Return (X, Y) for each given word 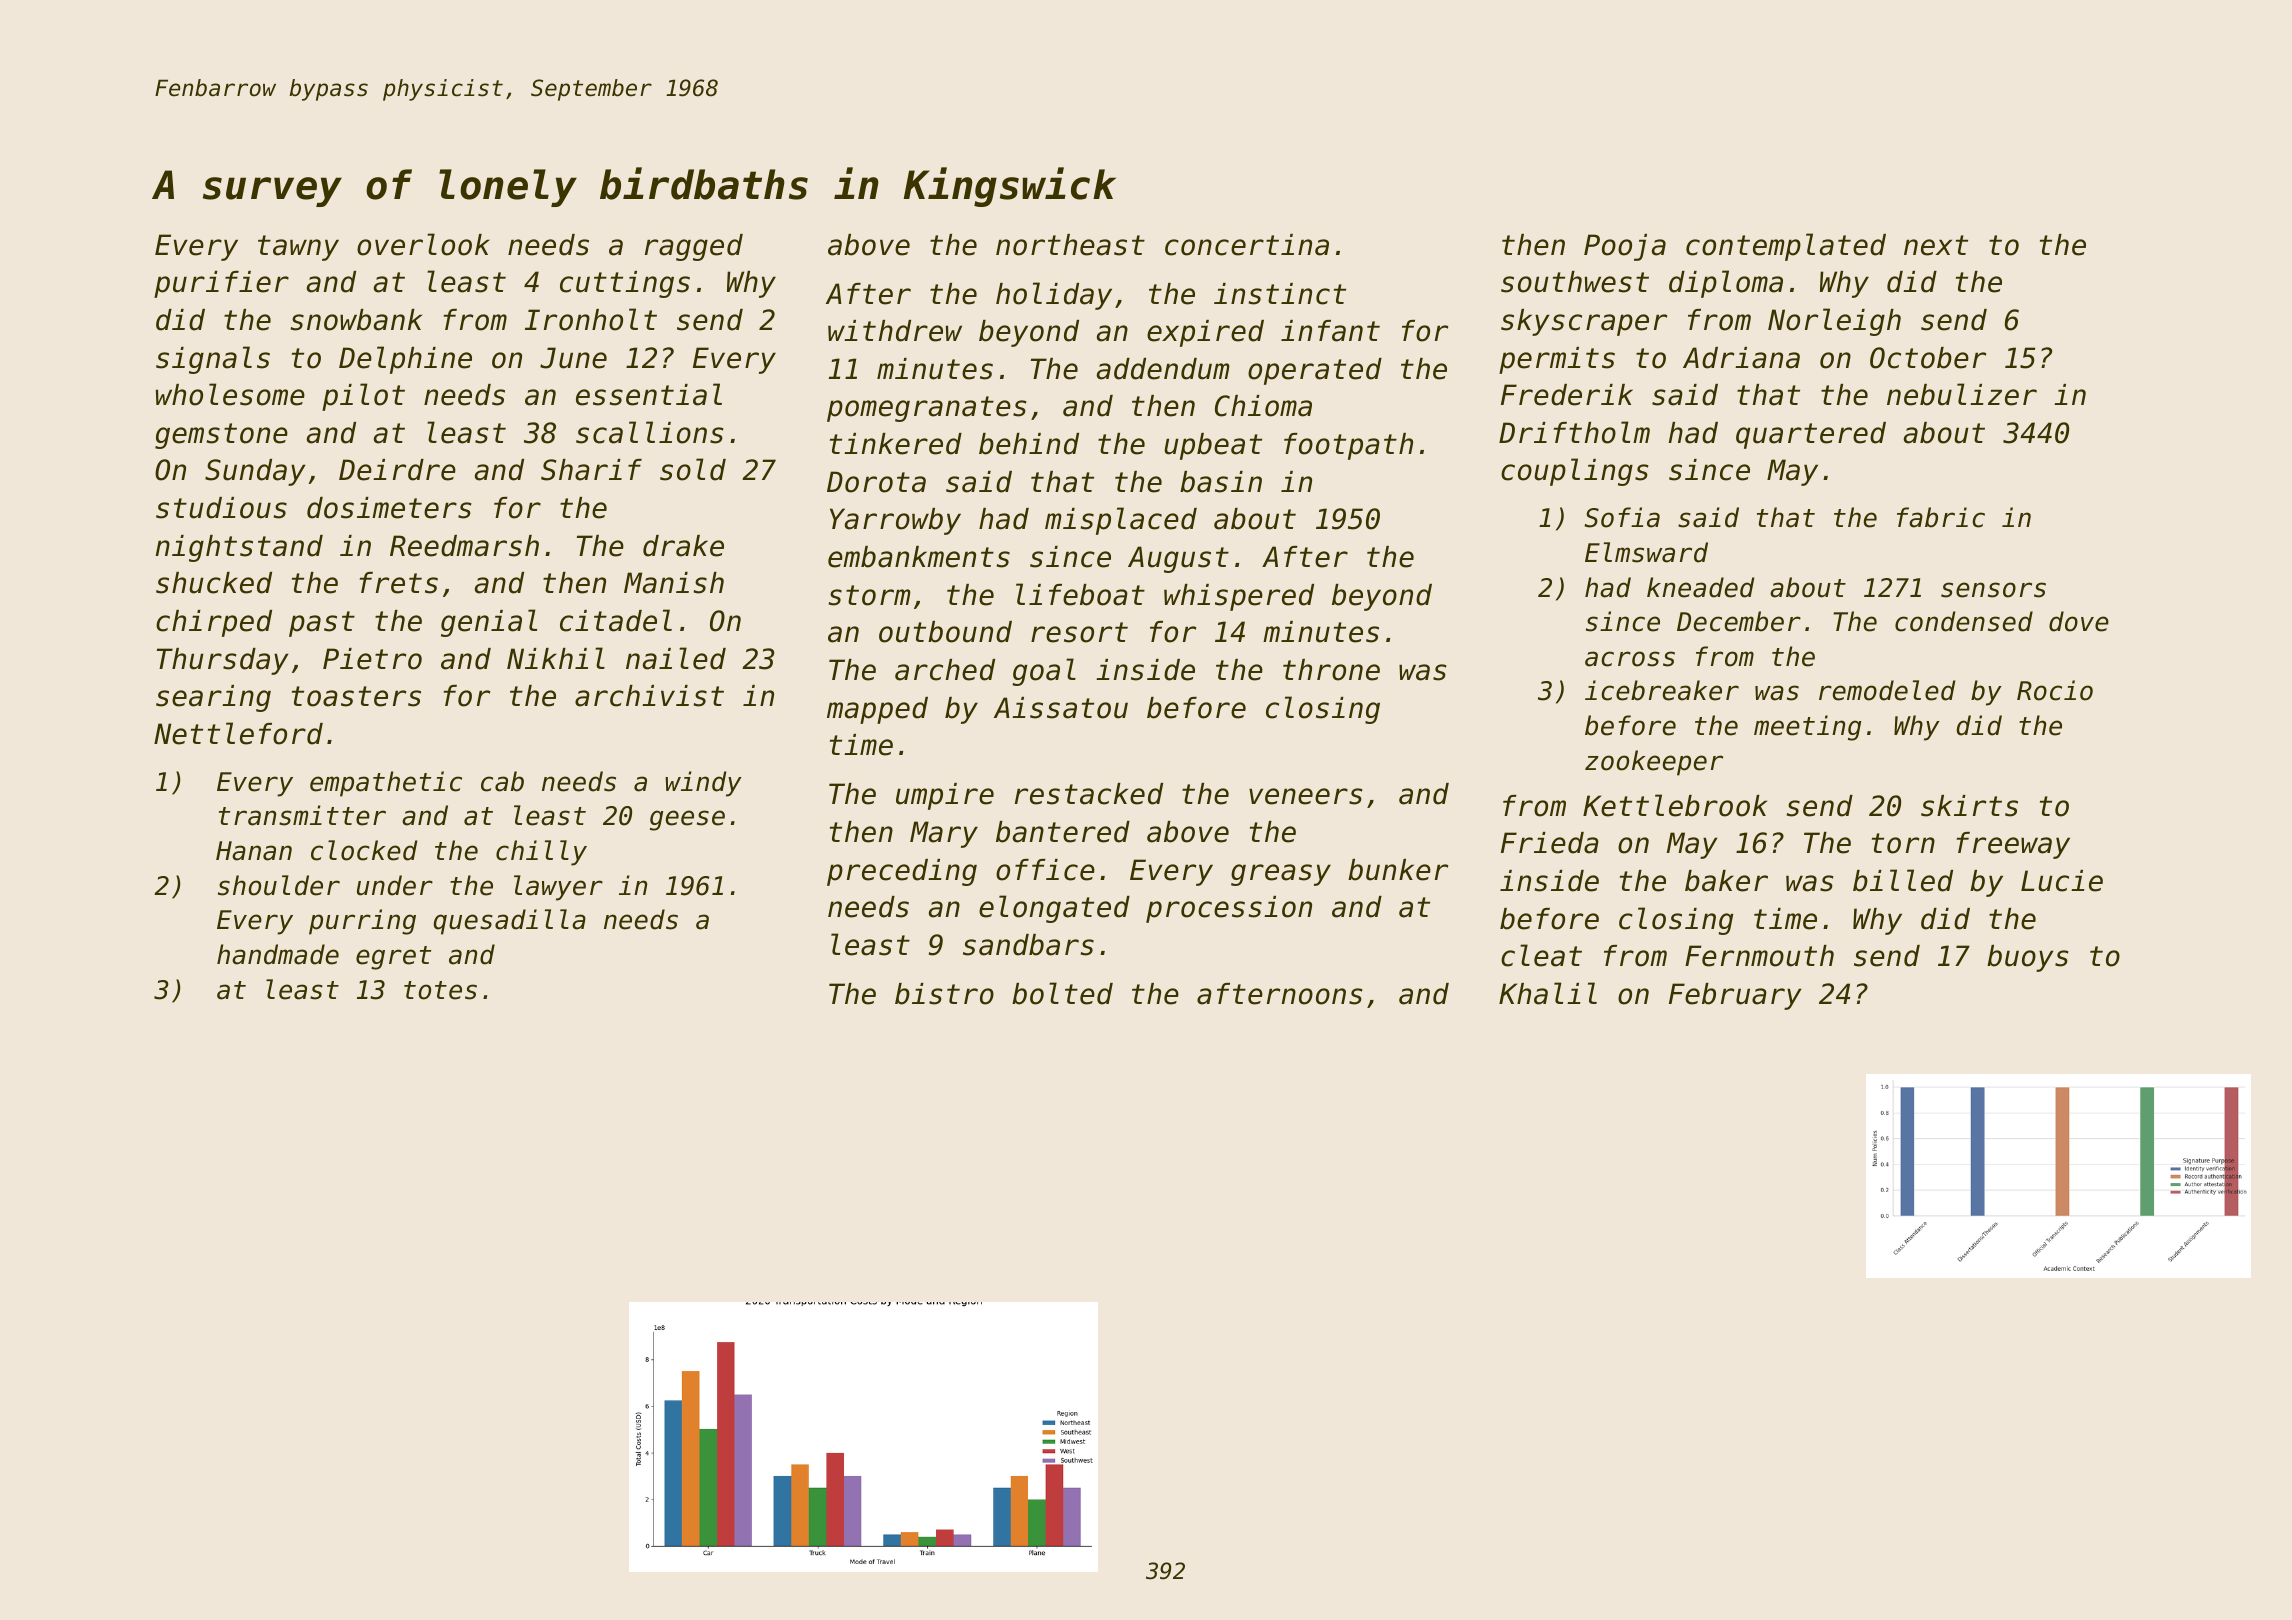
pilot (363, 397)
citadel (616, 620)
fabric (1941, 517)
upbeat (1213, 446)
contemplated (1786, 247)
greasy (1281, 875)
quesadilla (509, 922)
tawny (298, 248)
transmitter (302, 815)
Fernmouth (1759, 956)
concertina (1247, 245)
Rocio (2055, 690)
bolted (1062, 993)
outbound (945, 632)
